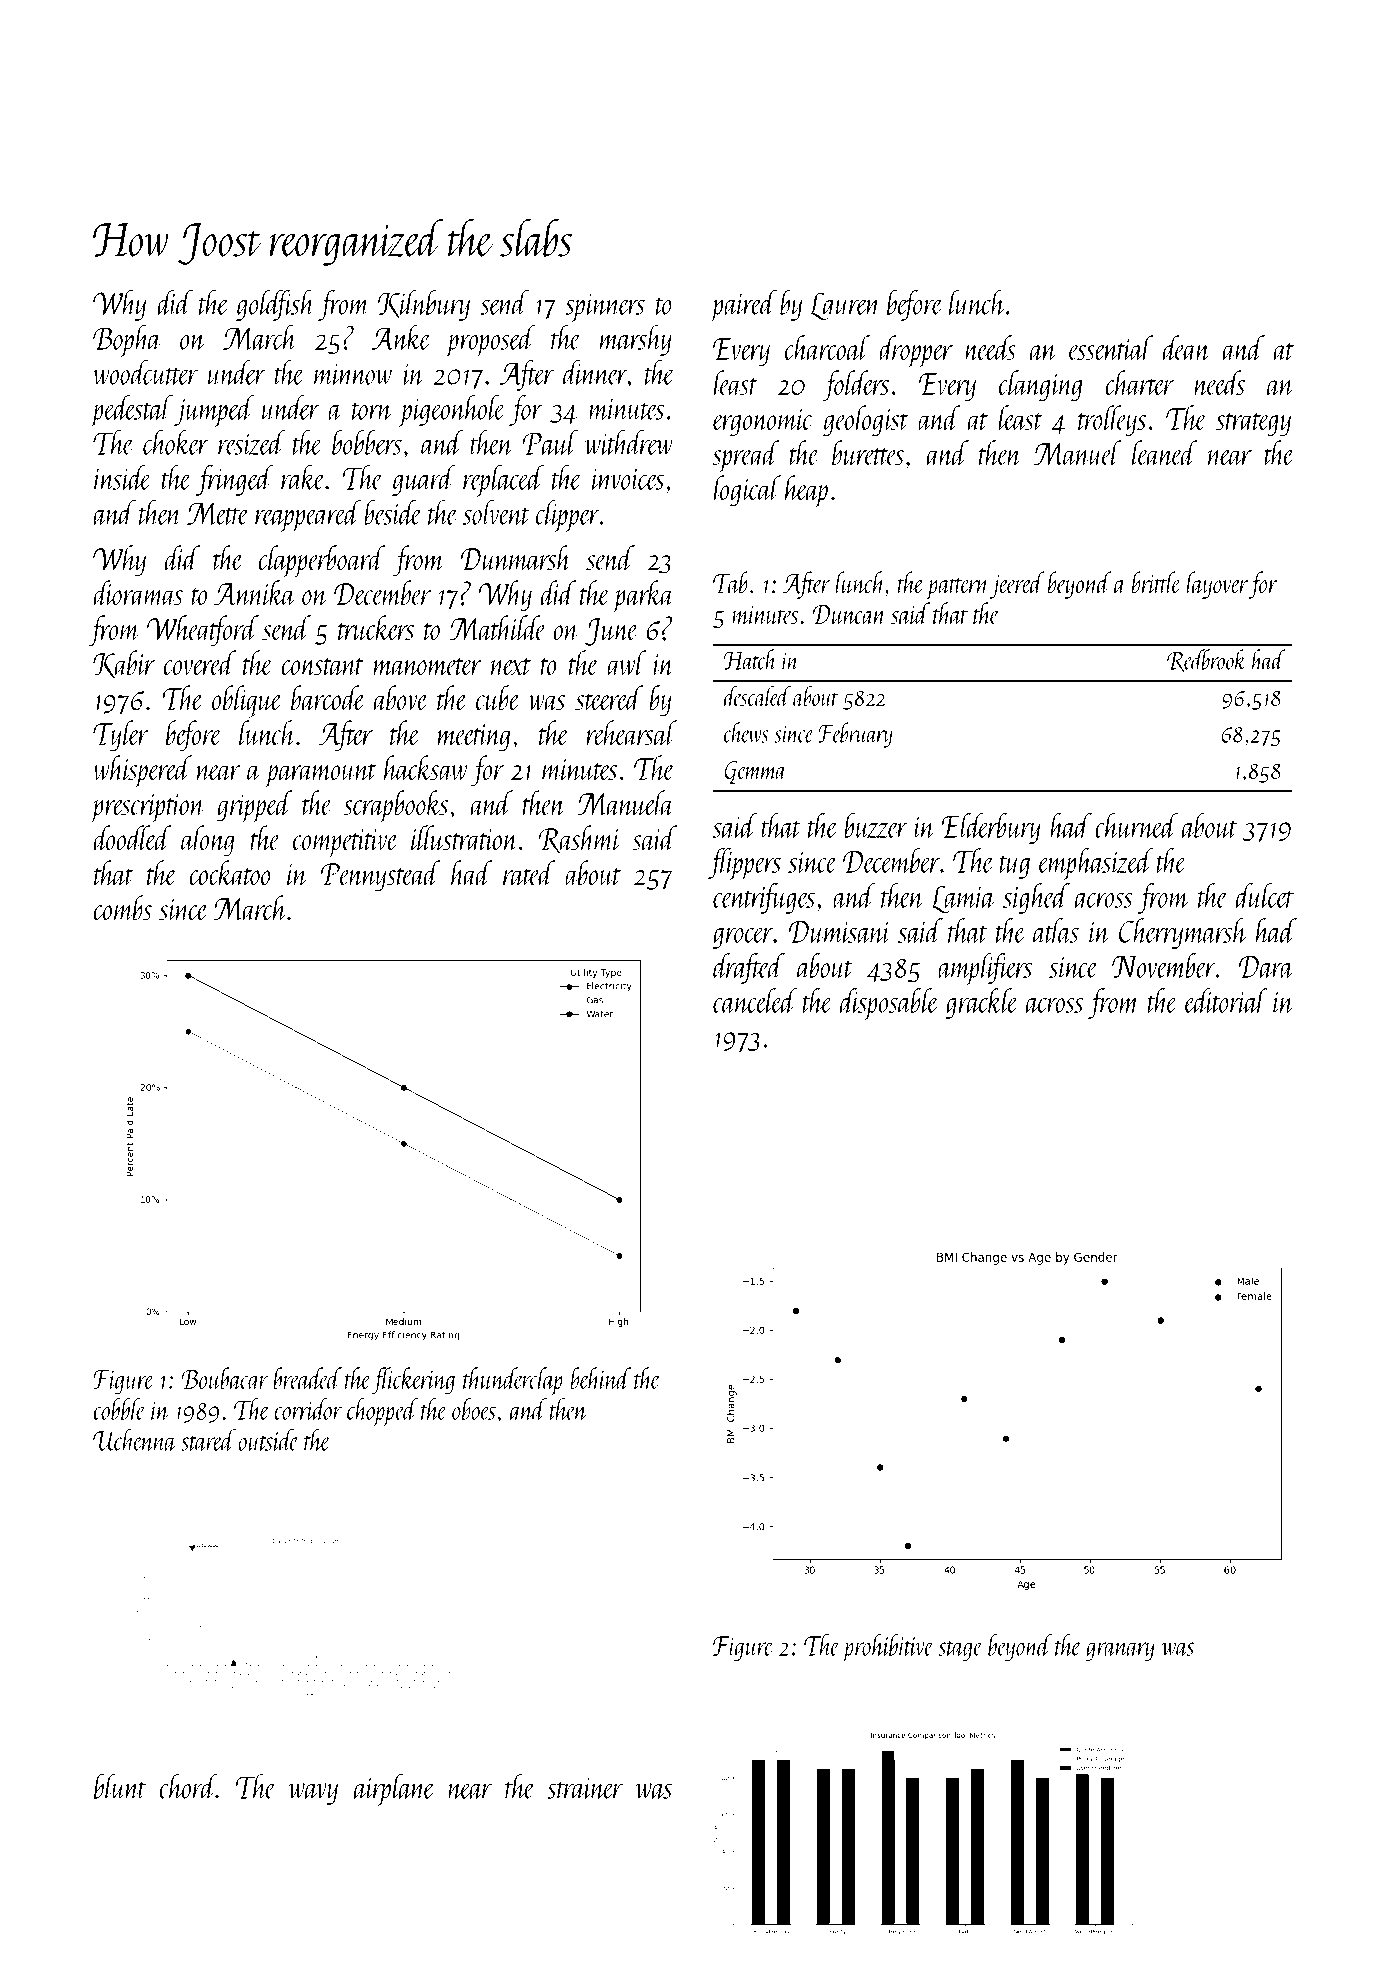 The width and height of the image is (1386, 1969). I want to click on logical, so click(747, 491).
